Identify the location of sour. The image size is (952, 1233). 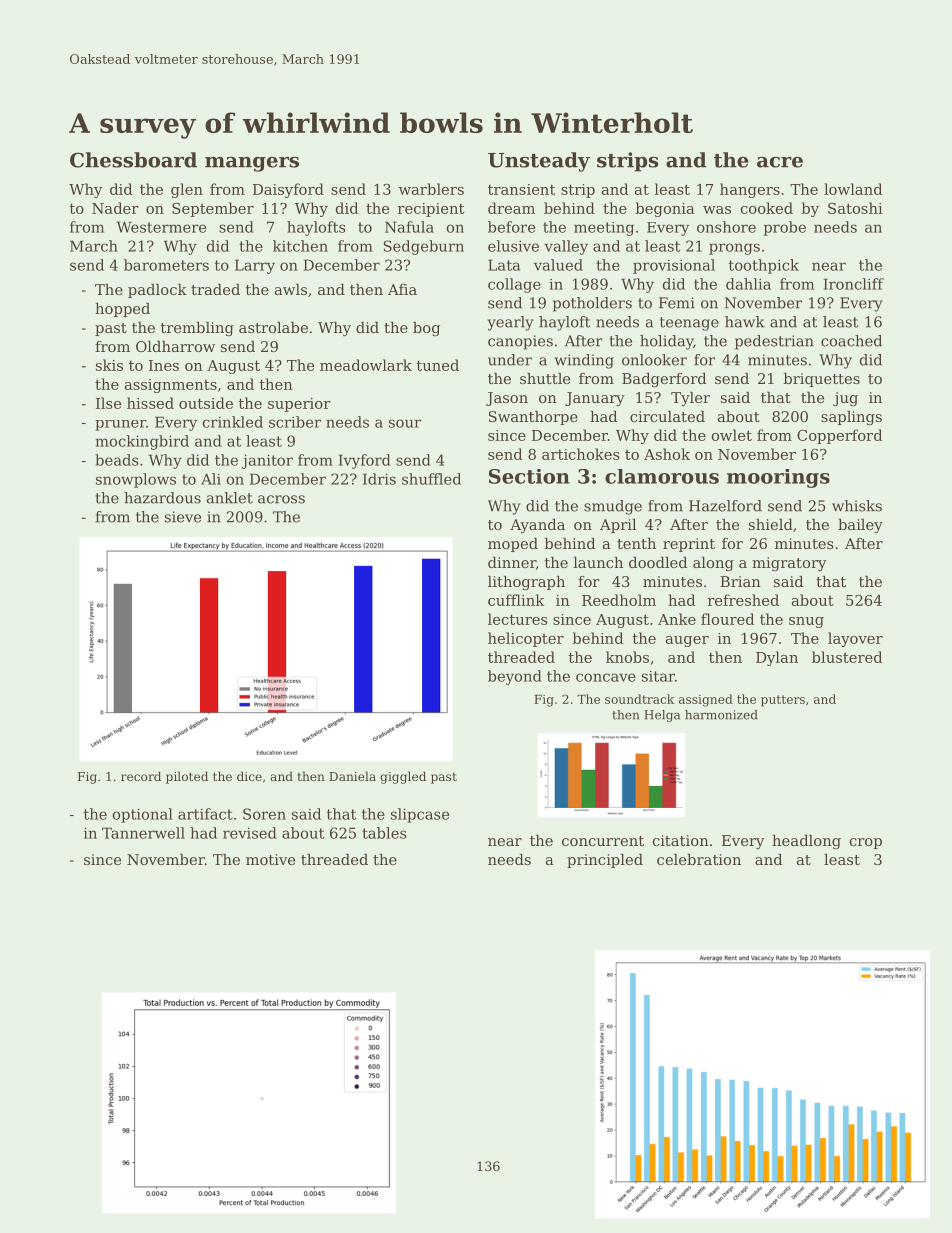
(405, 423).
